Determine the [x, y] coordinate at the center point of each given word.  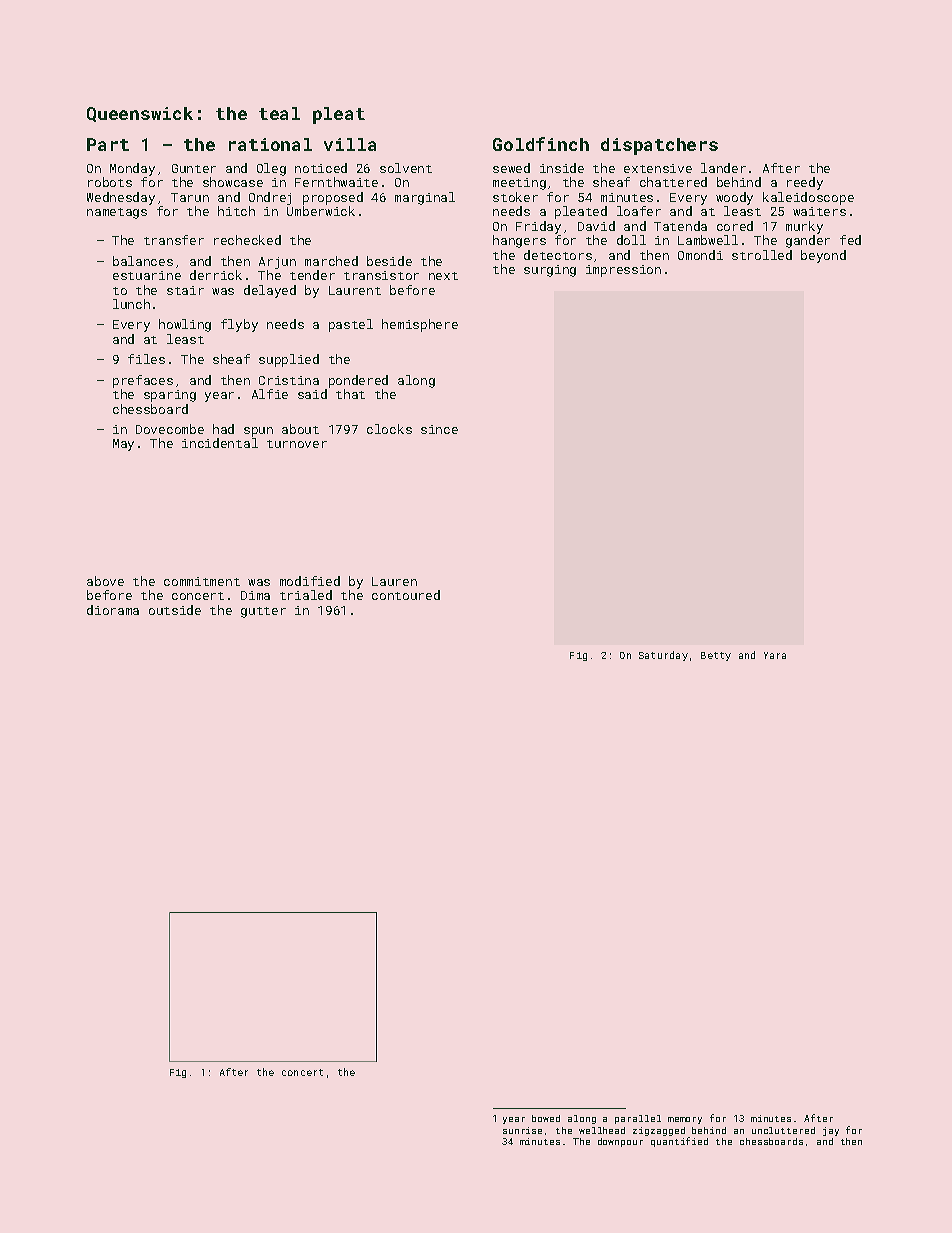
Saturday [663, 656]
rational [270, 144]
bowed [546, 1118]
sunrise [522, 1130]
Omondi [700, 255]
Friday [538, 227]
